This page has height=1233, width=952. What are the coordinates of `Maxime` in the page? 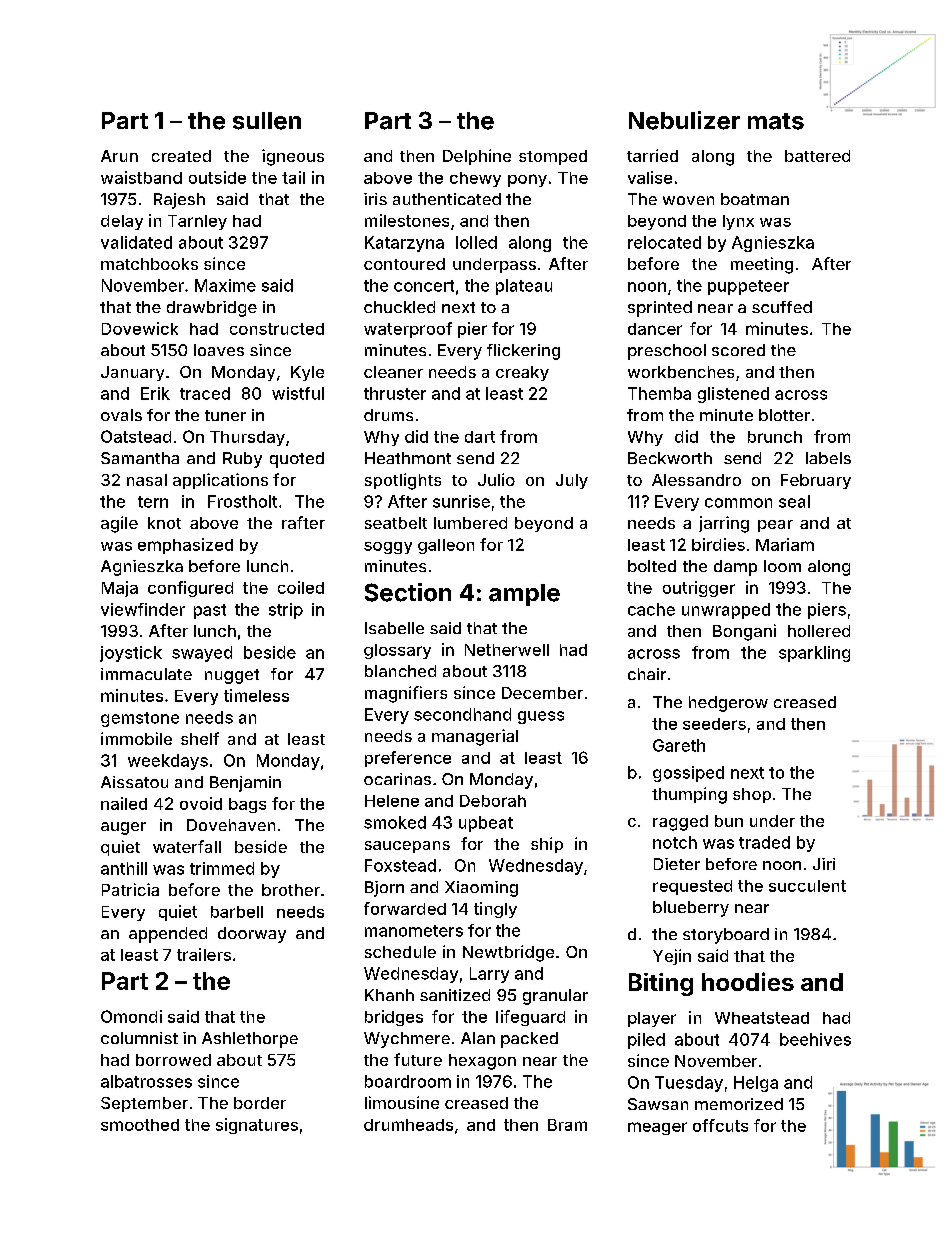 It's located at (225, 285).
